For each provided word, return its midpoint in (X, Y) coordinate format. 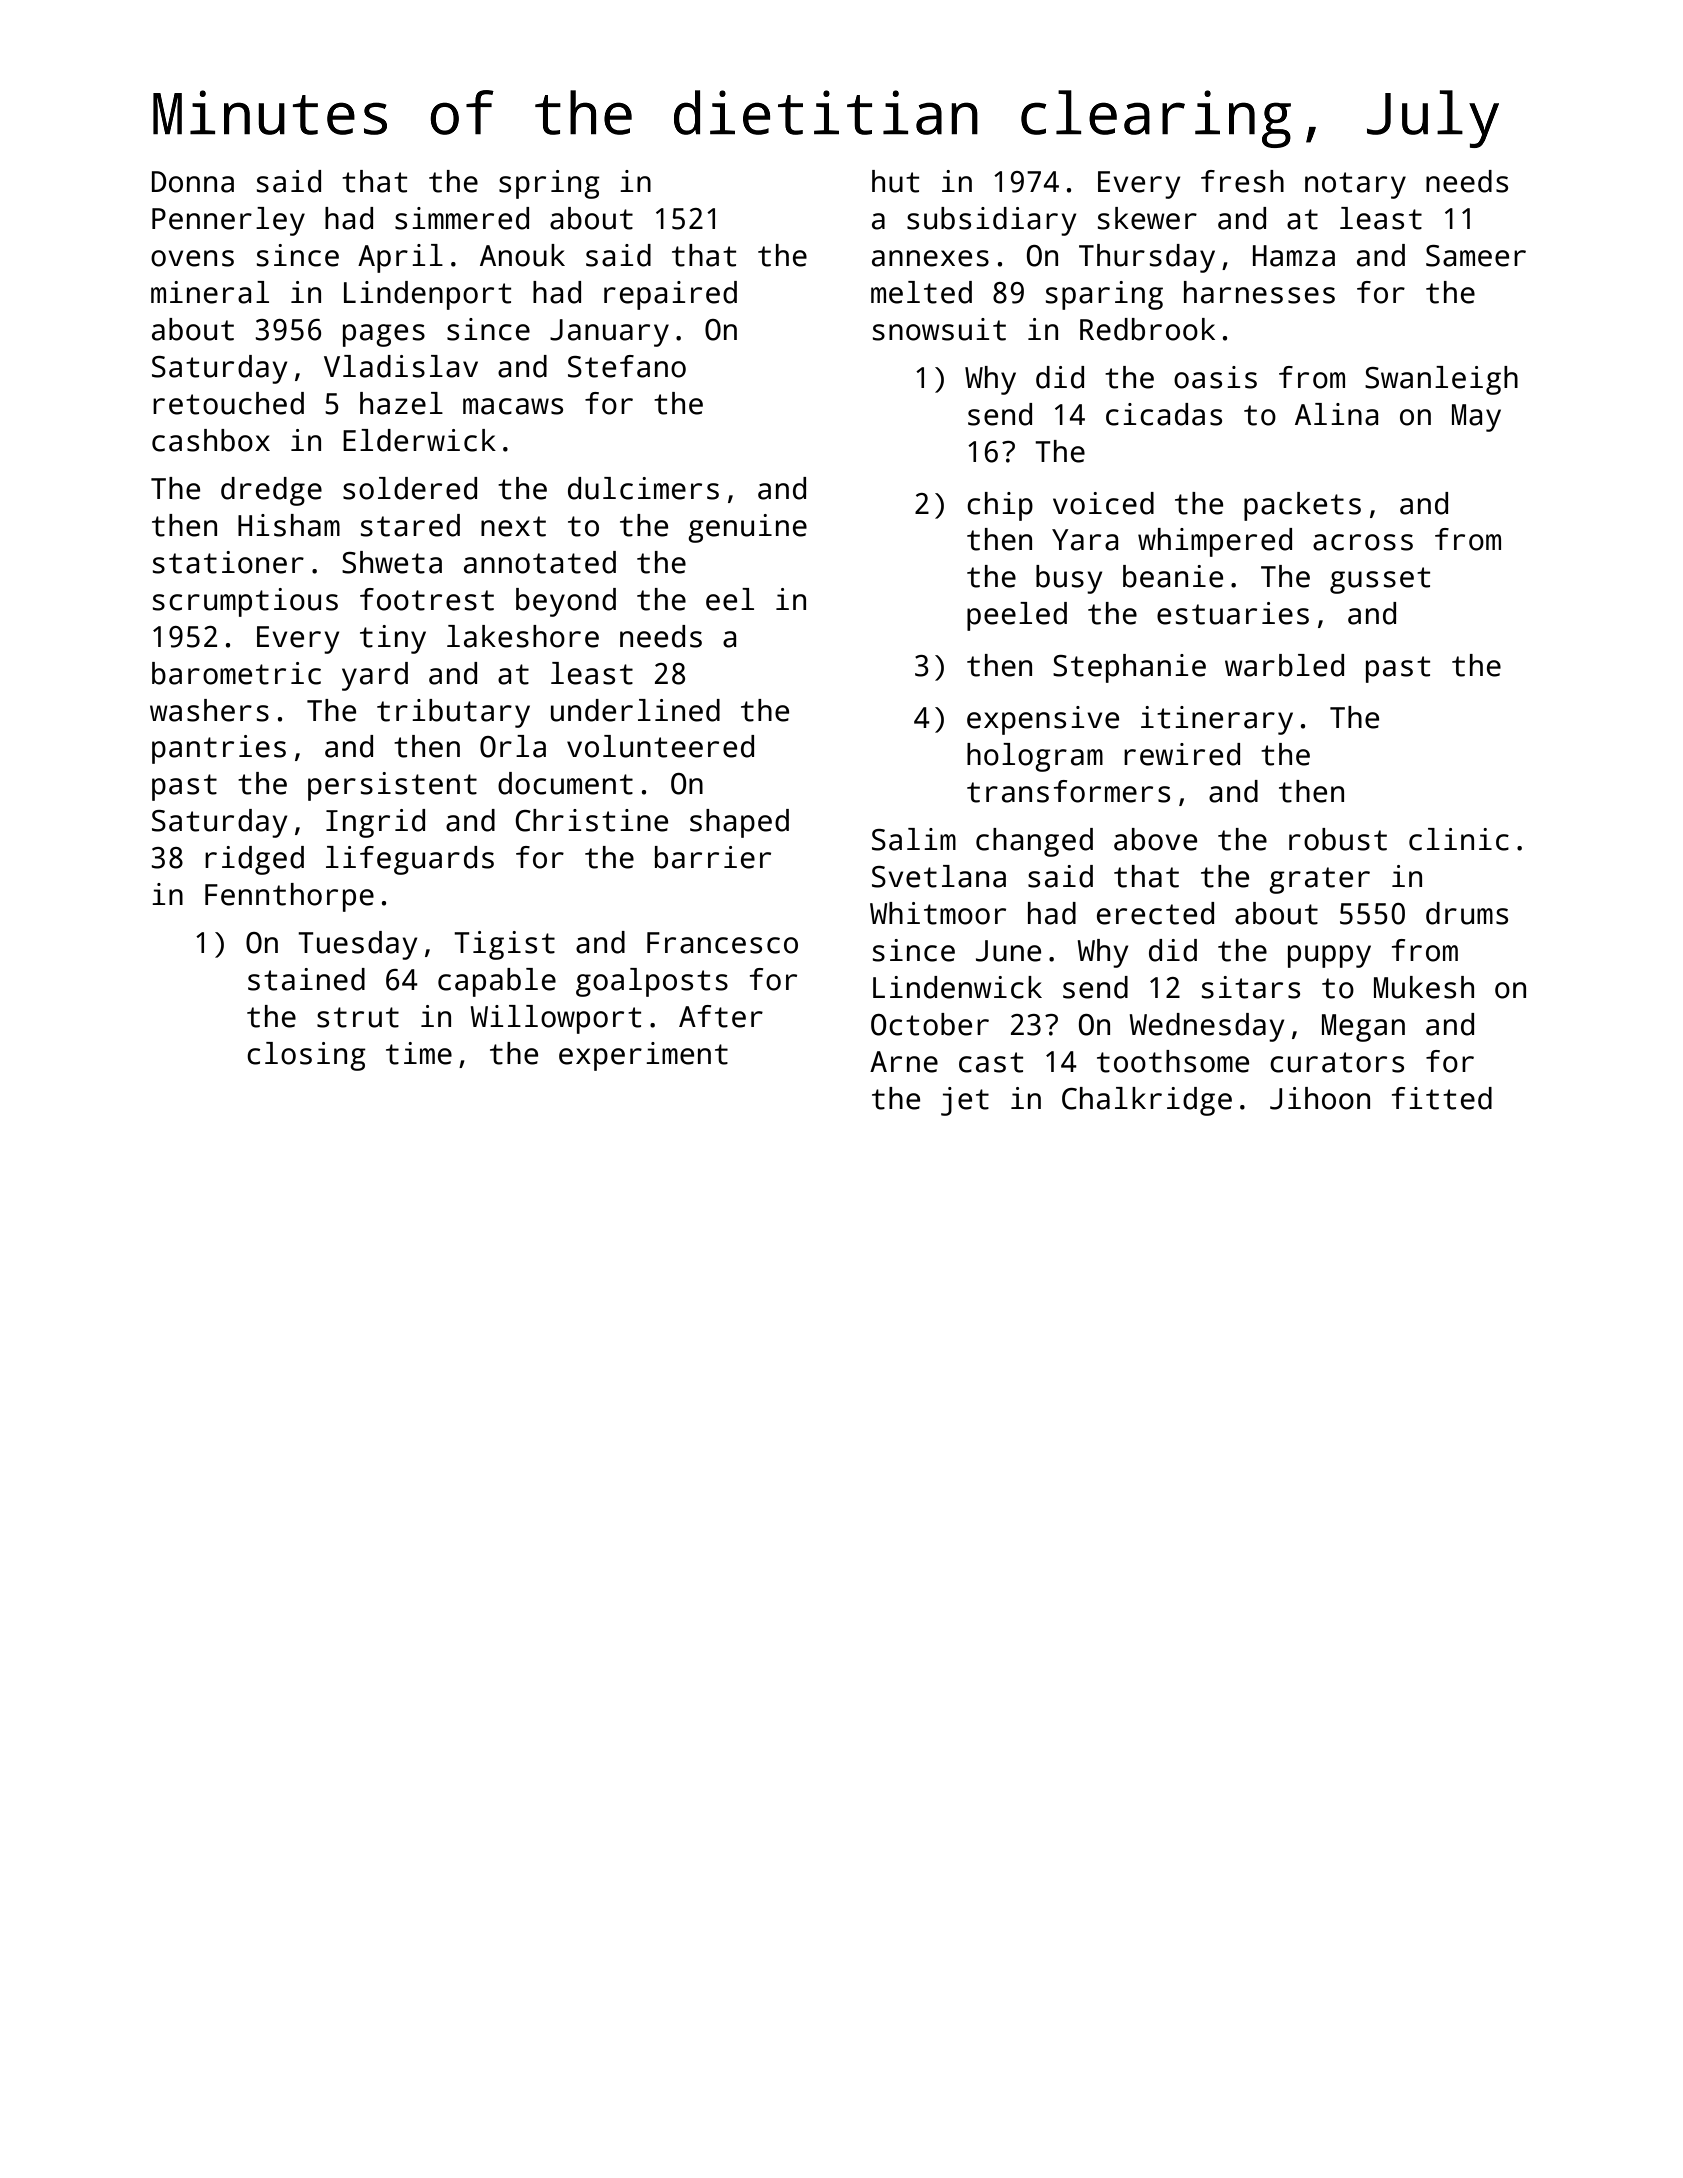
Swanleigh (1441, 380)
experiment (643, 1056)
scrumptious (245, 602)
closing (306, 1056)
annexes (930, 258)
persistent (392, 786)
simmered (462, 218)
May (1476, 418)
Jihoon (1320, 1098)
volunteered (660, 746)
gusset (1380, 580)
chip (1000, 506)
